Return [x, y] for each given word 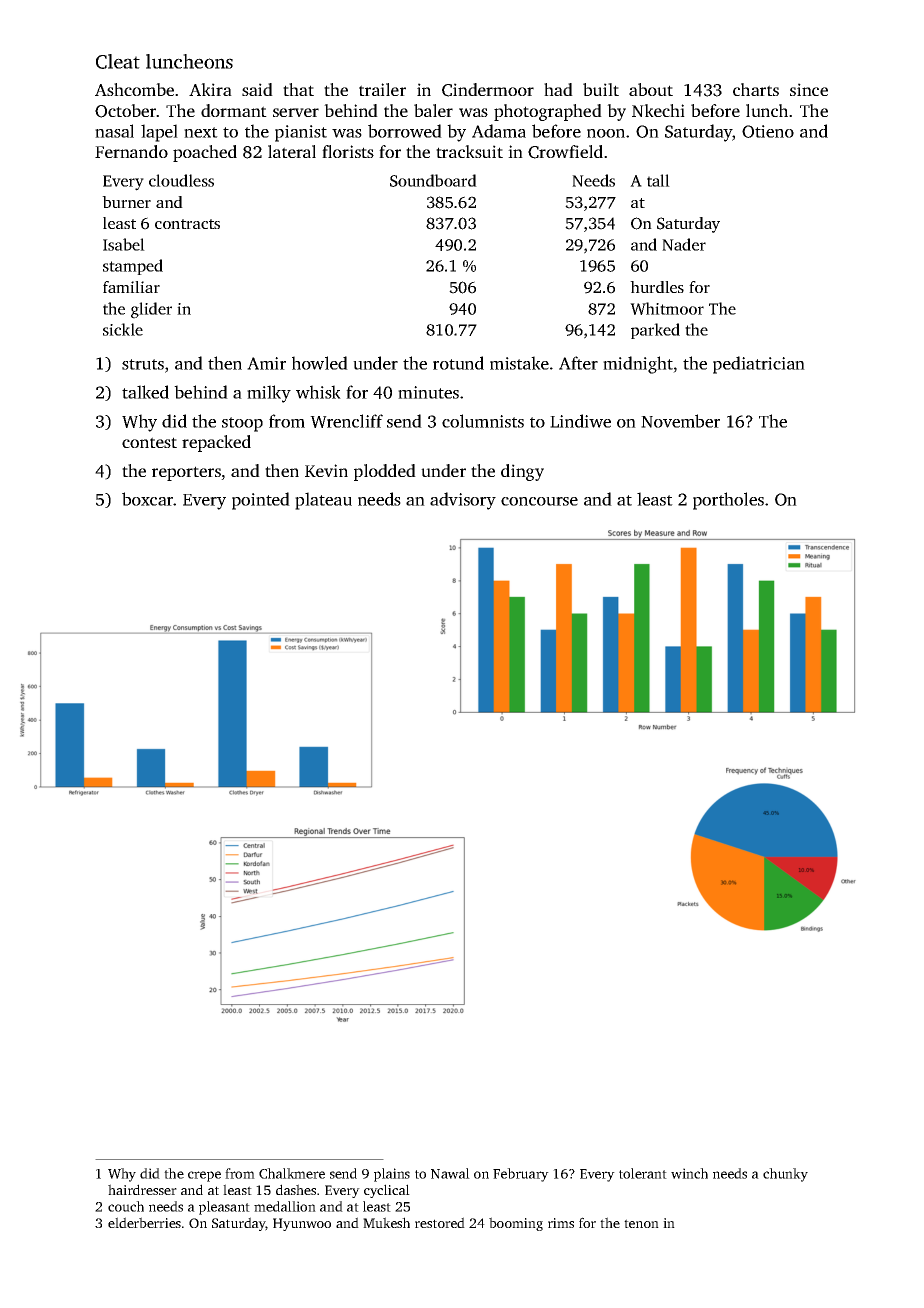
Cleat [118, 61]
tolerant [643, 1173]
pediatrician [759, 365]
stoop [242, 424]
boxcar [148, 499]
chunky [785, 1175]
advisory [463, 501]
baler [433, 110]
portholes [728, 501]
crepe [204, 1176]
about [651, 89]
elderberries [144, 1222]
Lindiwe [580, 421]
